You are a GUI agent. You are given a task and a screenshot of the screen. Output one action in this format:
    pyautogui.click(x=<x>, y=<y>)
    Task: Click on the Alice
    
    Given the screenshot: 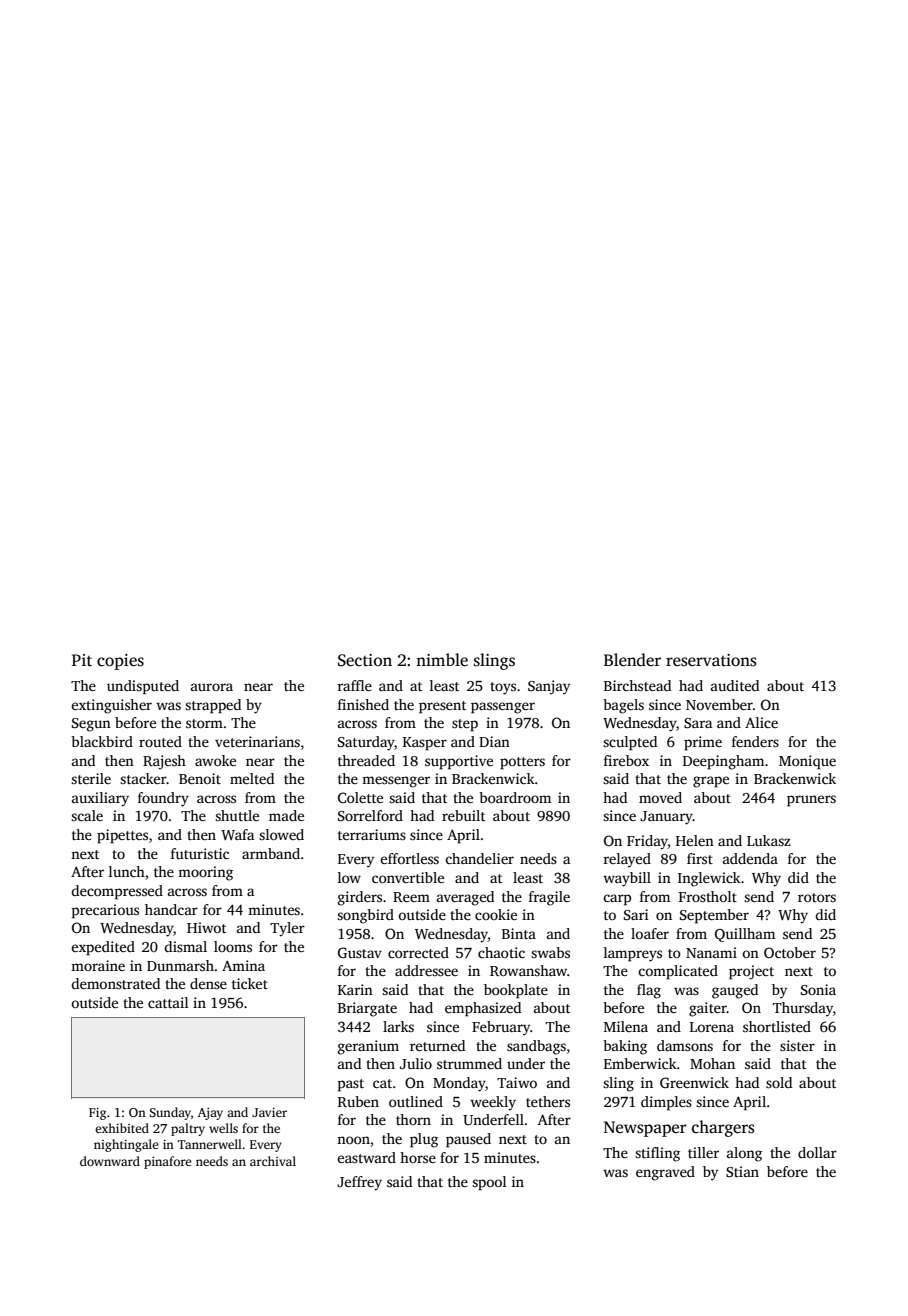 What is the action you would take?
    pyautogui.click(x=761, y=722)
